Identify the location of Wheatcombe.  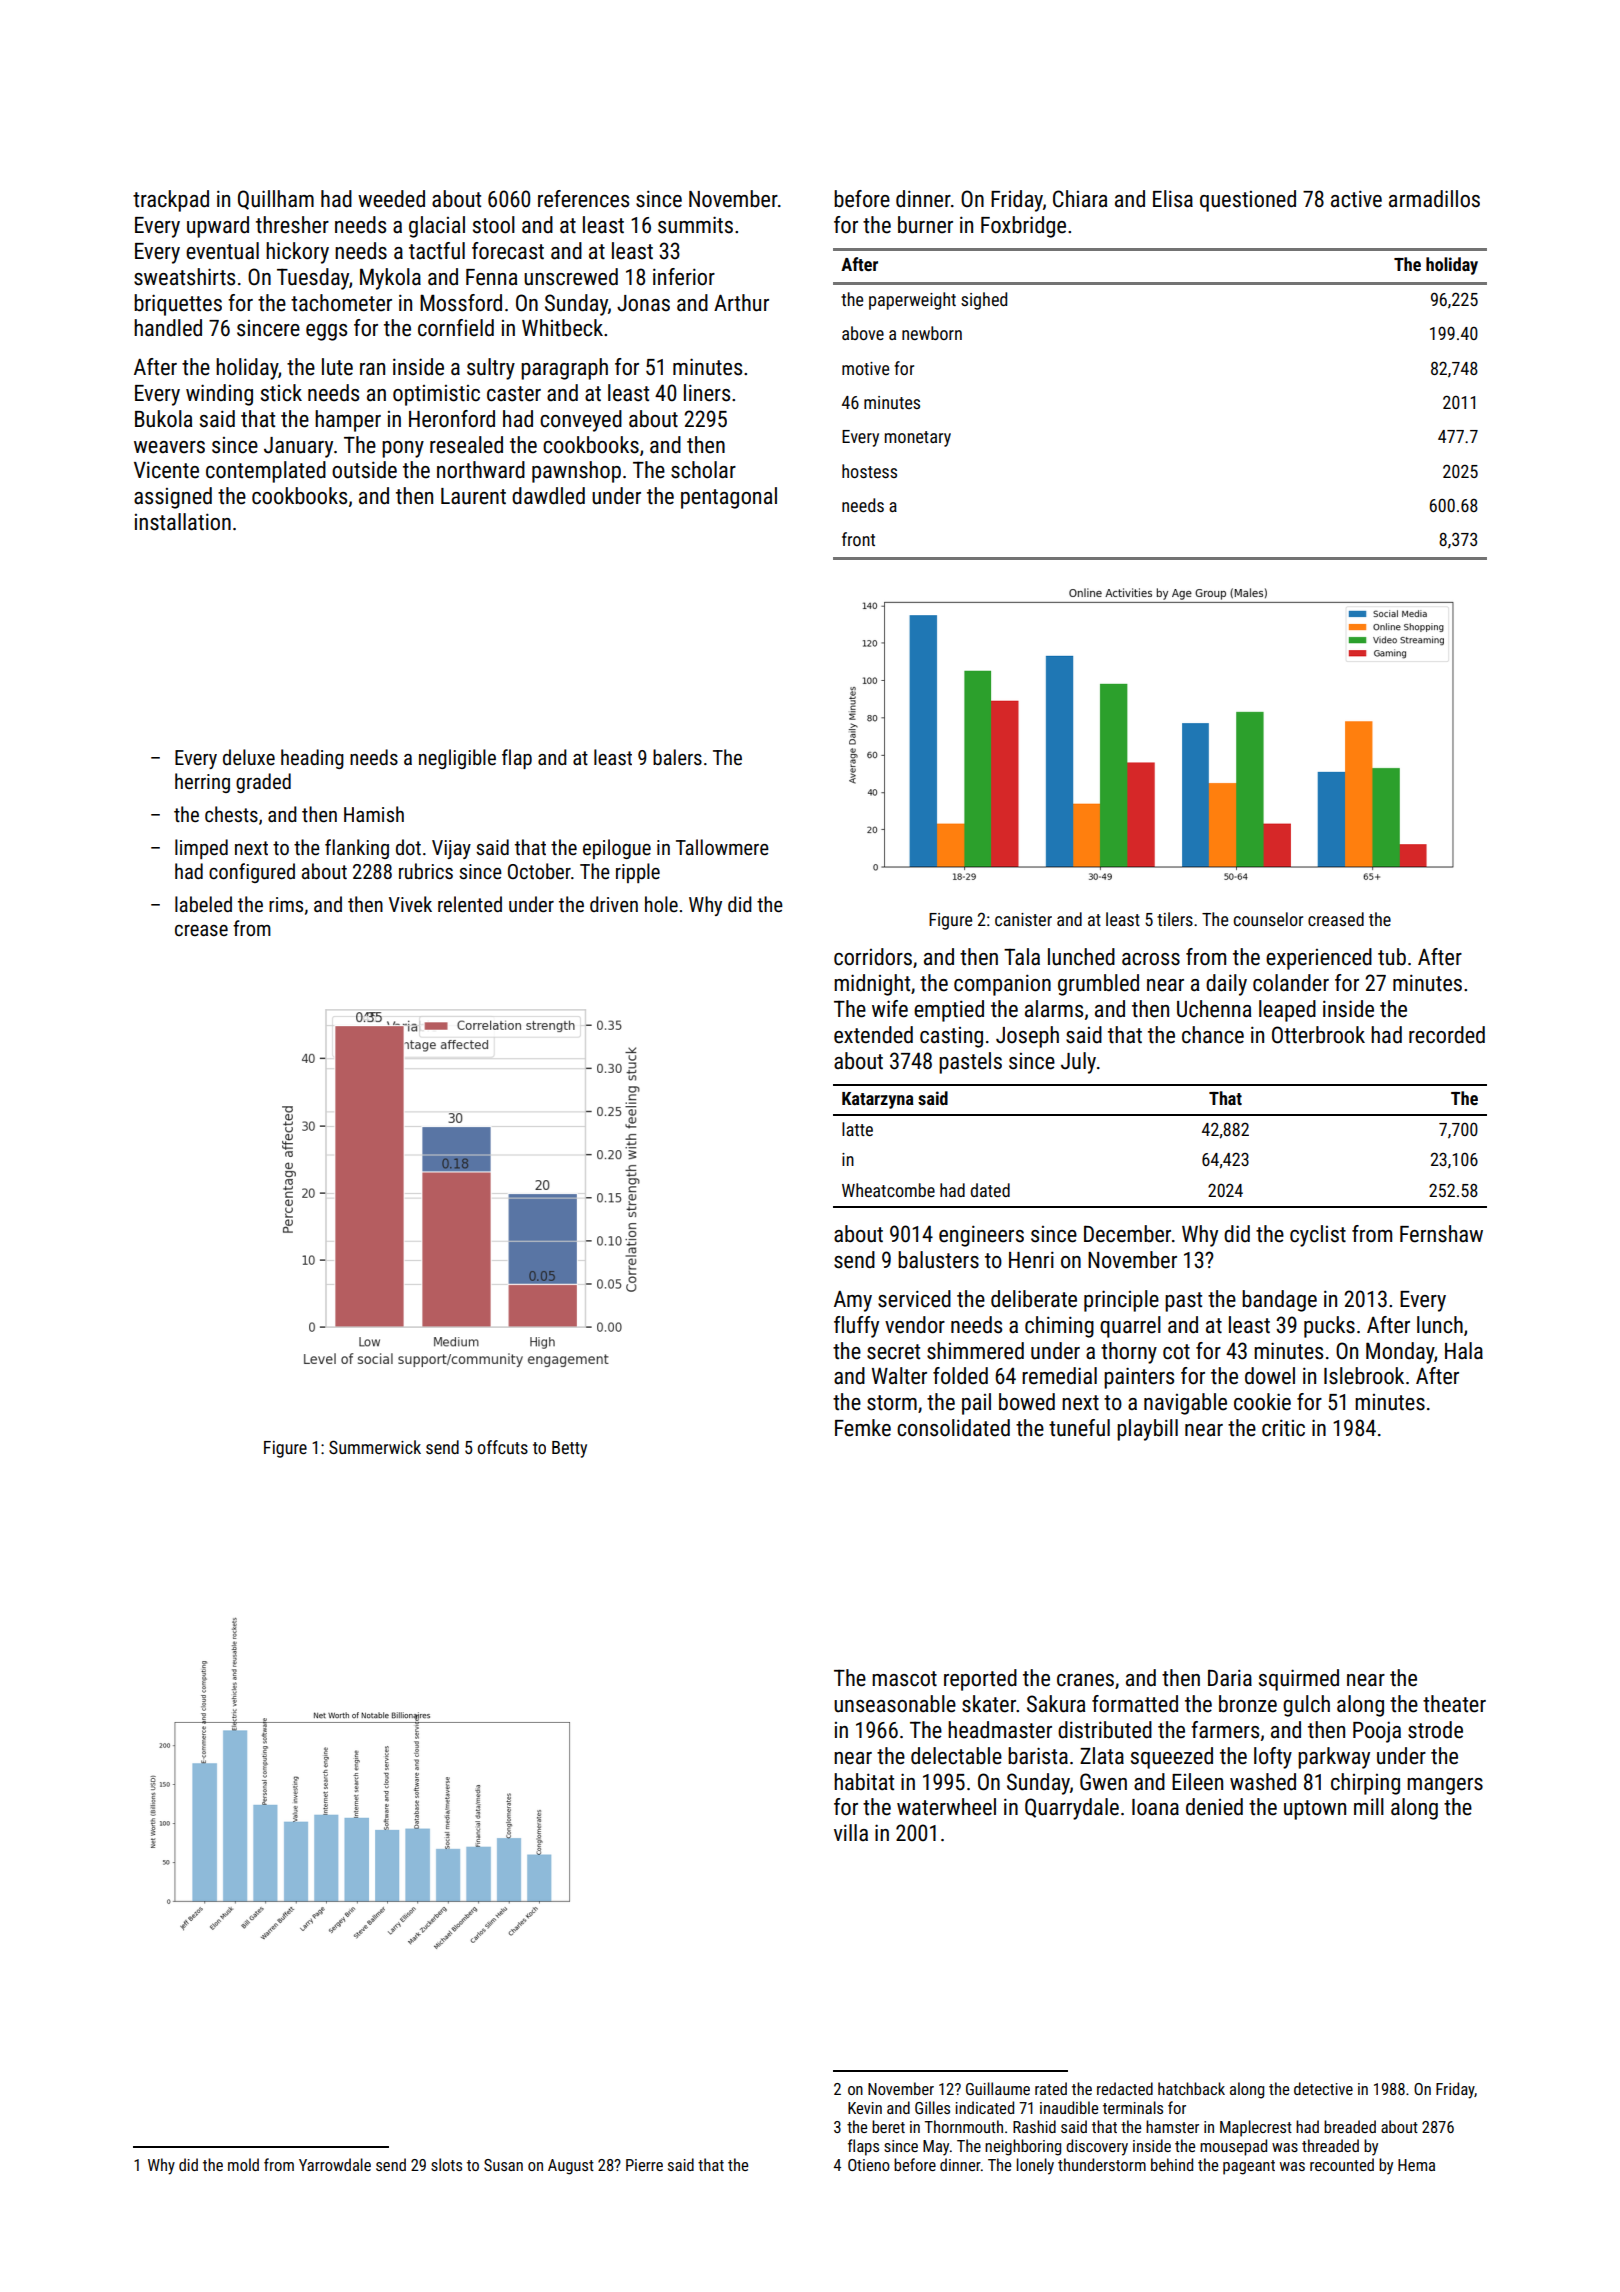
(888, 1190).
